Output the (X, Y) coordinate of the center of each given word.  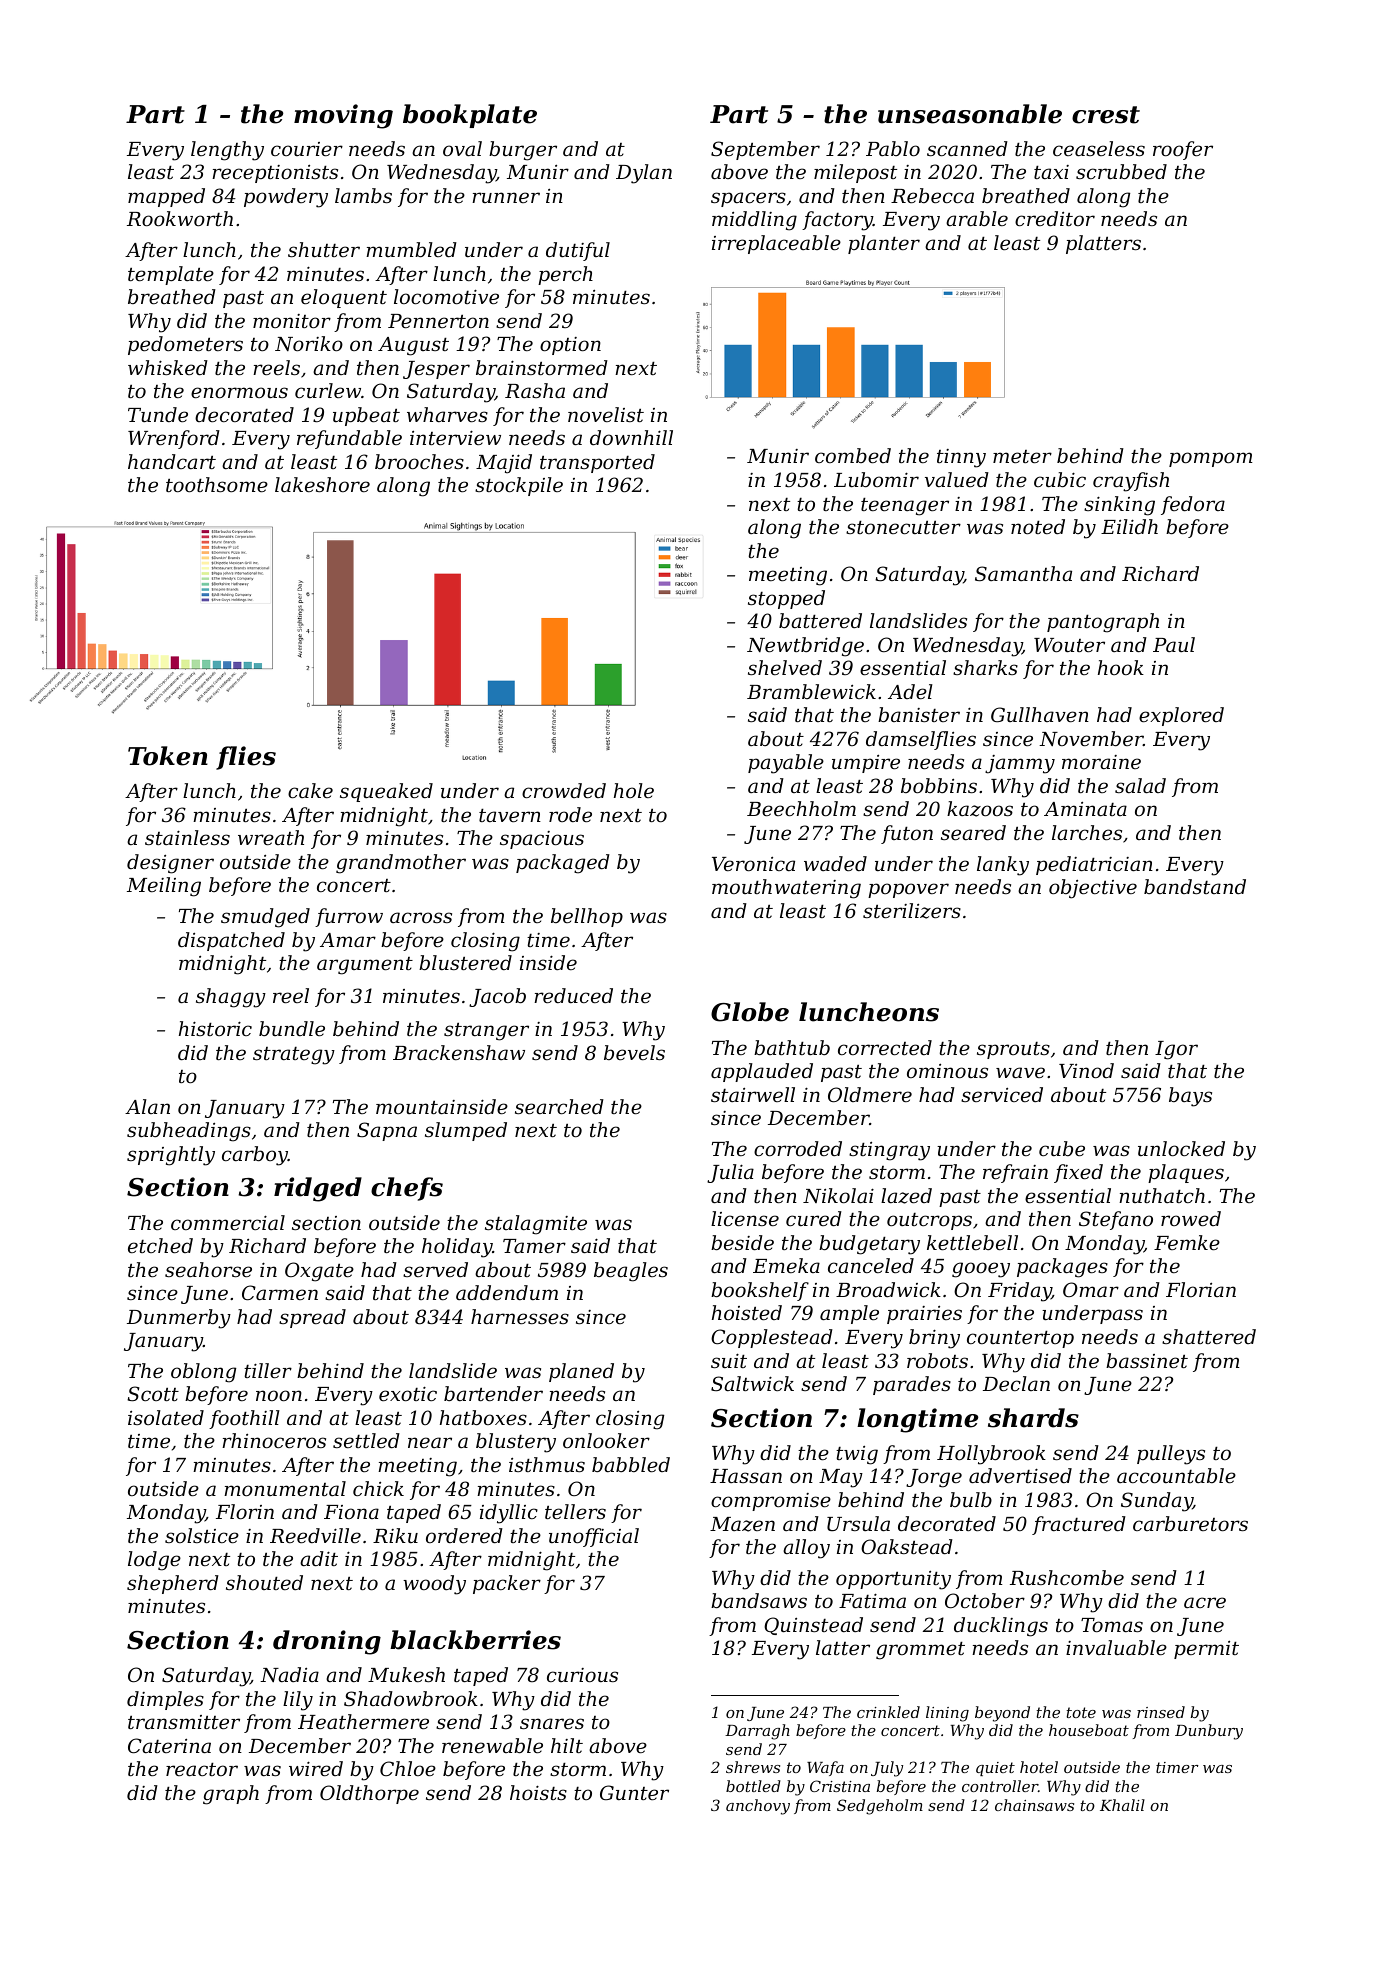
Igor (1176, 1050)
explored (1181, 716)
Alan (147, 1106)
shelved (785, 667)
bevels (634, 1052)
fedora (1193, 505)
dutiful (578, 251)
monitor (292, 321)
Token (168, 756)
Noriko (309, 343)
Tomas (1112, 1625)
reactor (202, 1769)
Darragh (757, 1732)
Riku (395, 1535)
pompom (1210, 459)
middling (754, 221)
